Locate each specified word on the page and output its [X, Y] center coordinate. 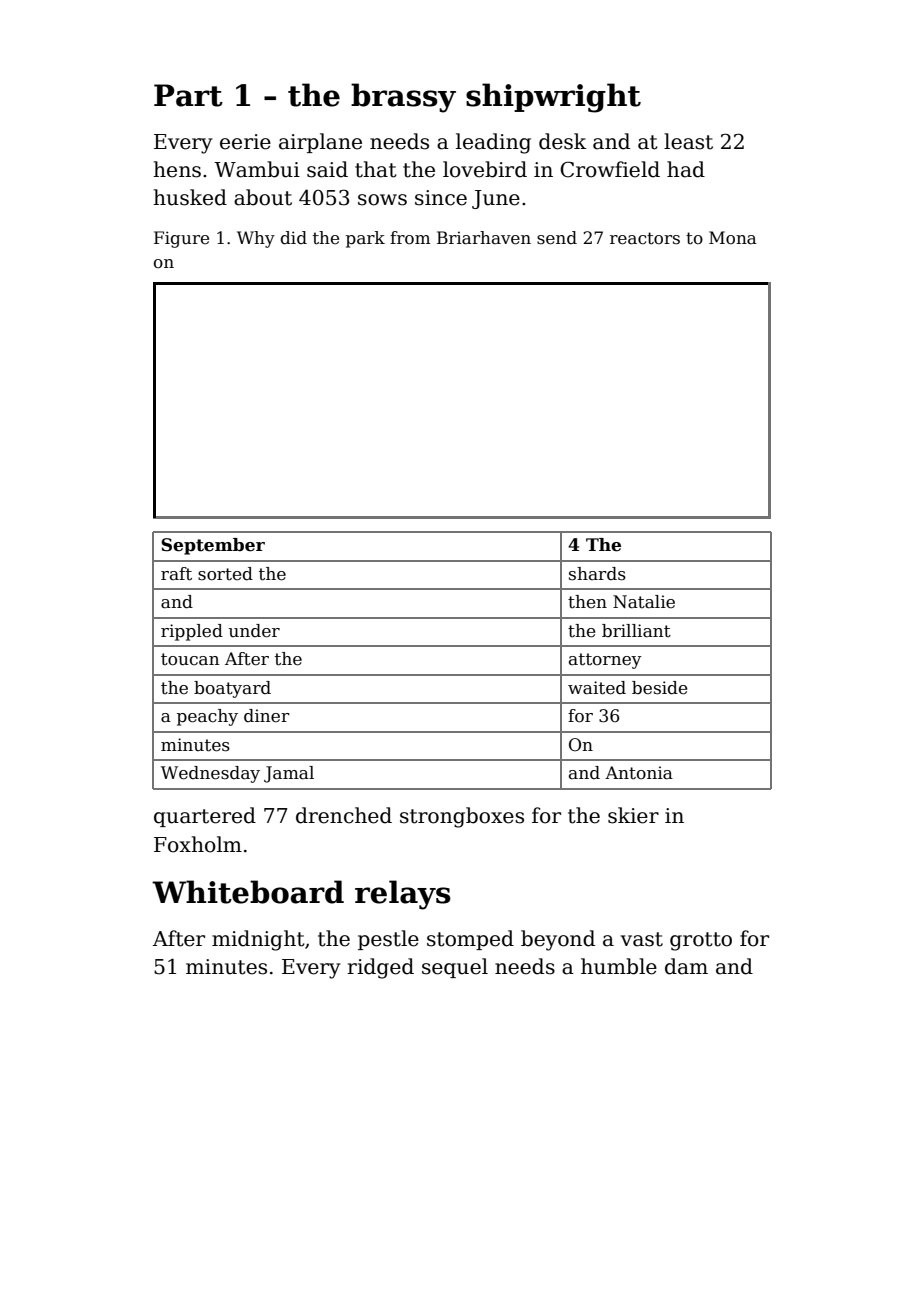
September [213, 546]
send [557, 238]
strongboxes [462, 817]
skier [633, 815]
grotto [701, 941]
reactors [645, 238]
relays [403, 895]
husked [190, 197]
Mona [733, 238]
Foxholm [198, 844]
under [254, 631]
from [410, 238]
